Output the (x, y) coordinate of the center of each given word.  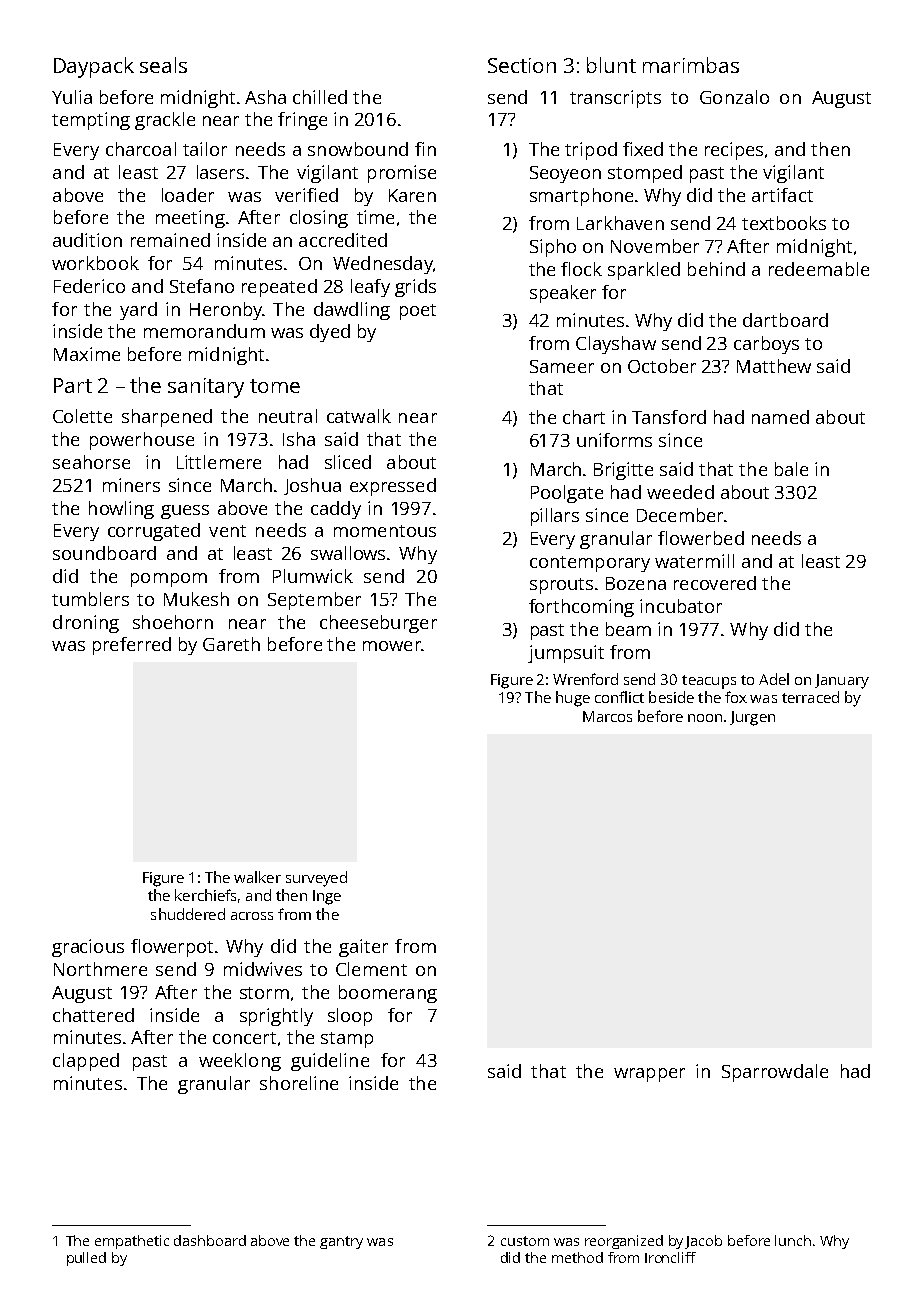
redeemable (819, 269)
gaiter (363, 948)
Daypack (94, 67)
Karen (412, 195)
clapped (86, 1062)
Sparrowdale (775, 1073)
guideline (330, 1062)
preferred (132, 646)
